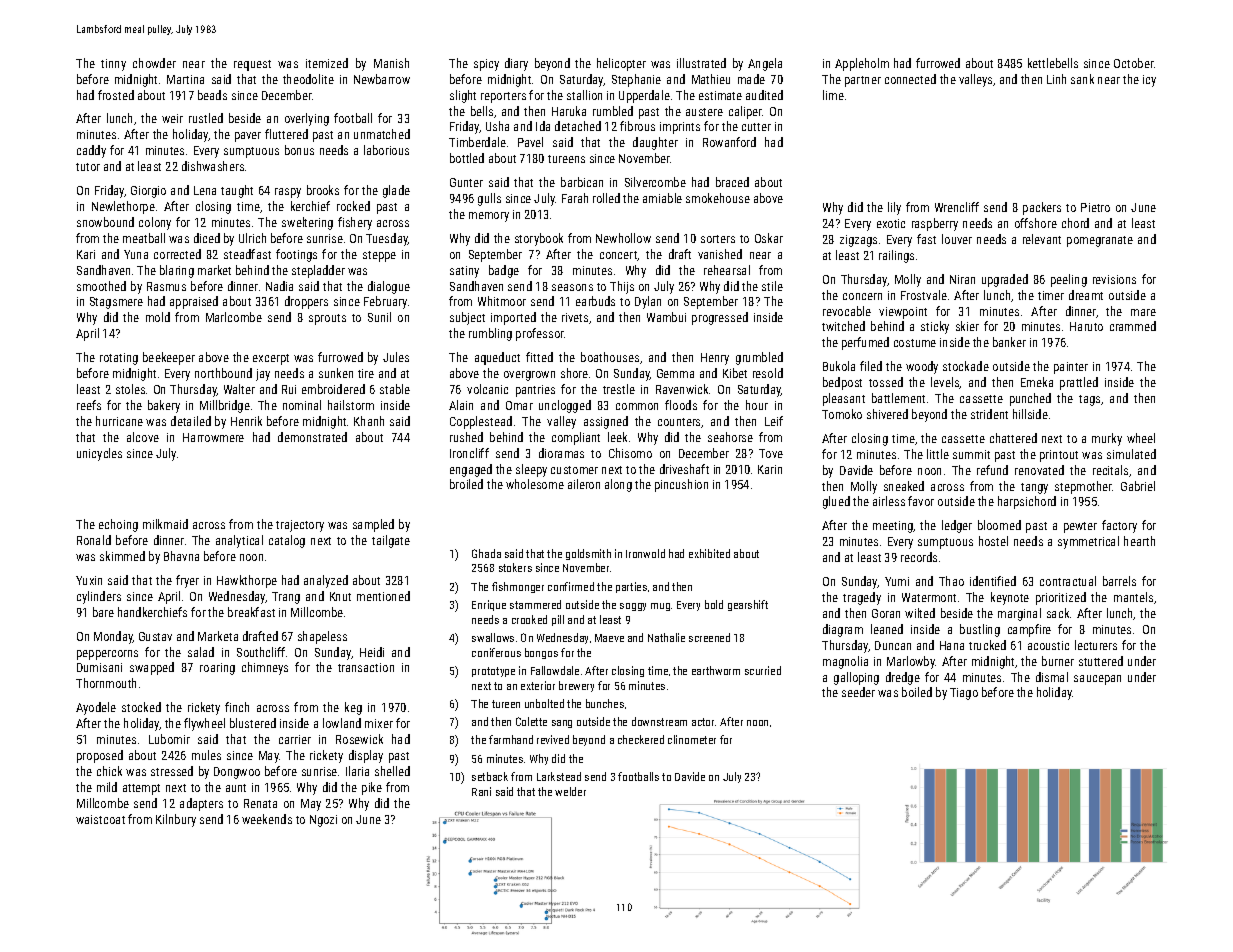 The height and width of the screenshot is (952, 1233). What do you see at coordinates (1082, 79) in the screenshot?
I see `sank` at bounding box center [1082, 79].
